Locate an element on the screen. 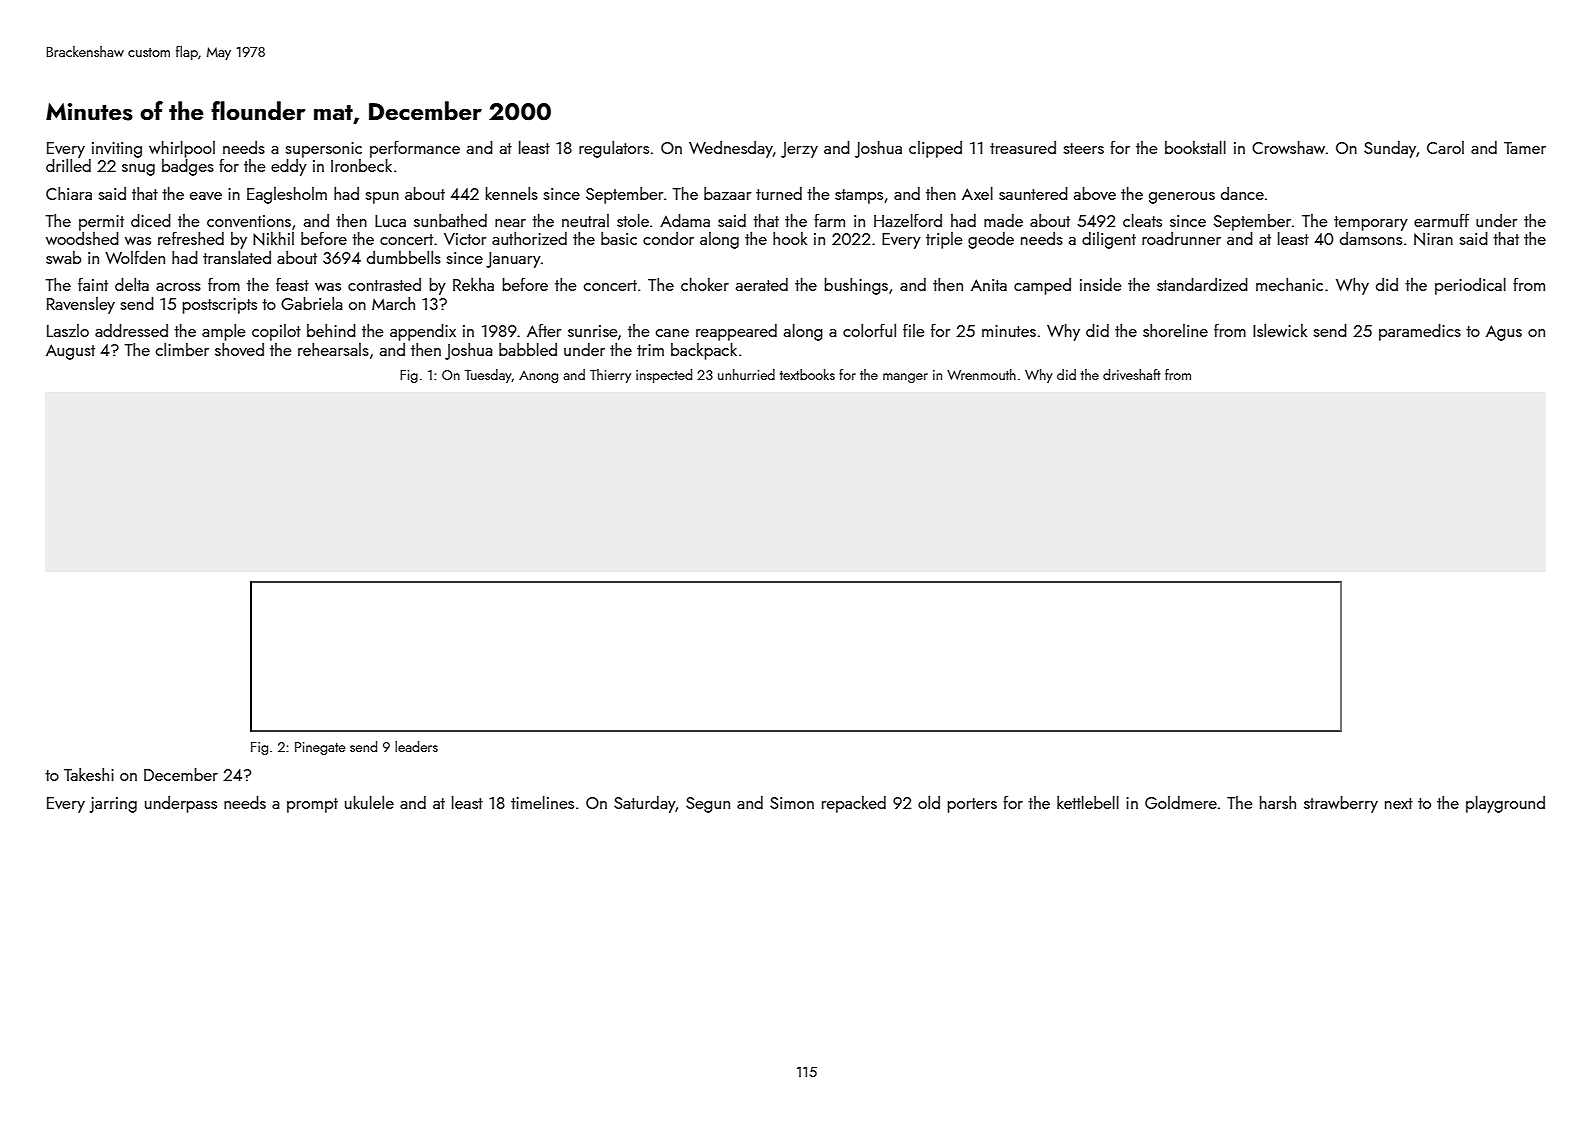 Image resolution: width=1592 pixels, height=1125 pixels. manger is located at coordinates (905, 378).
